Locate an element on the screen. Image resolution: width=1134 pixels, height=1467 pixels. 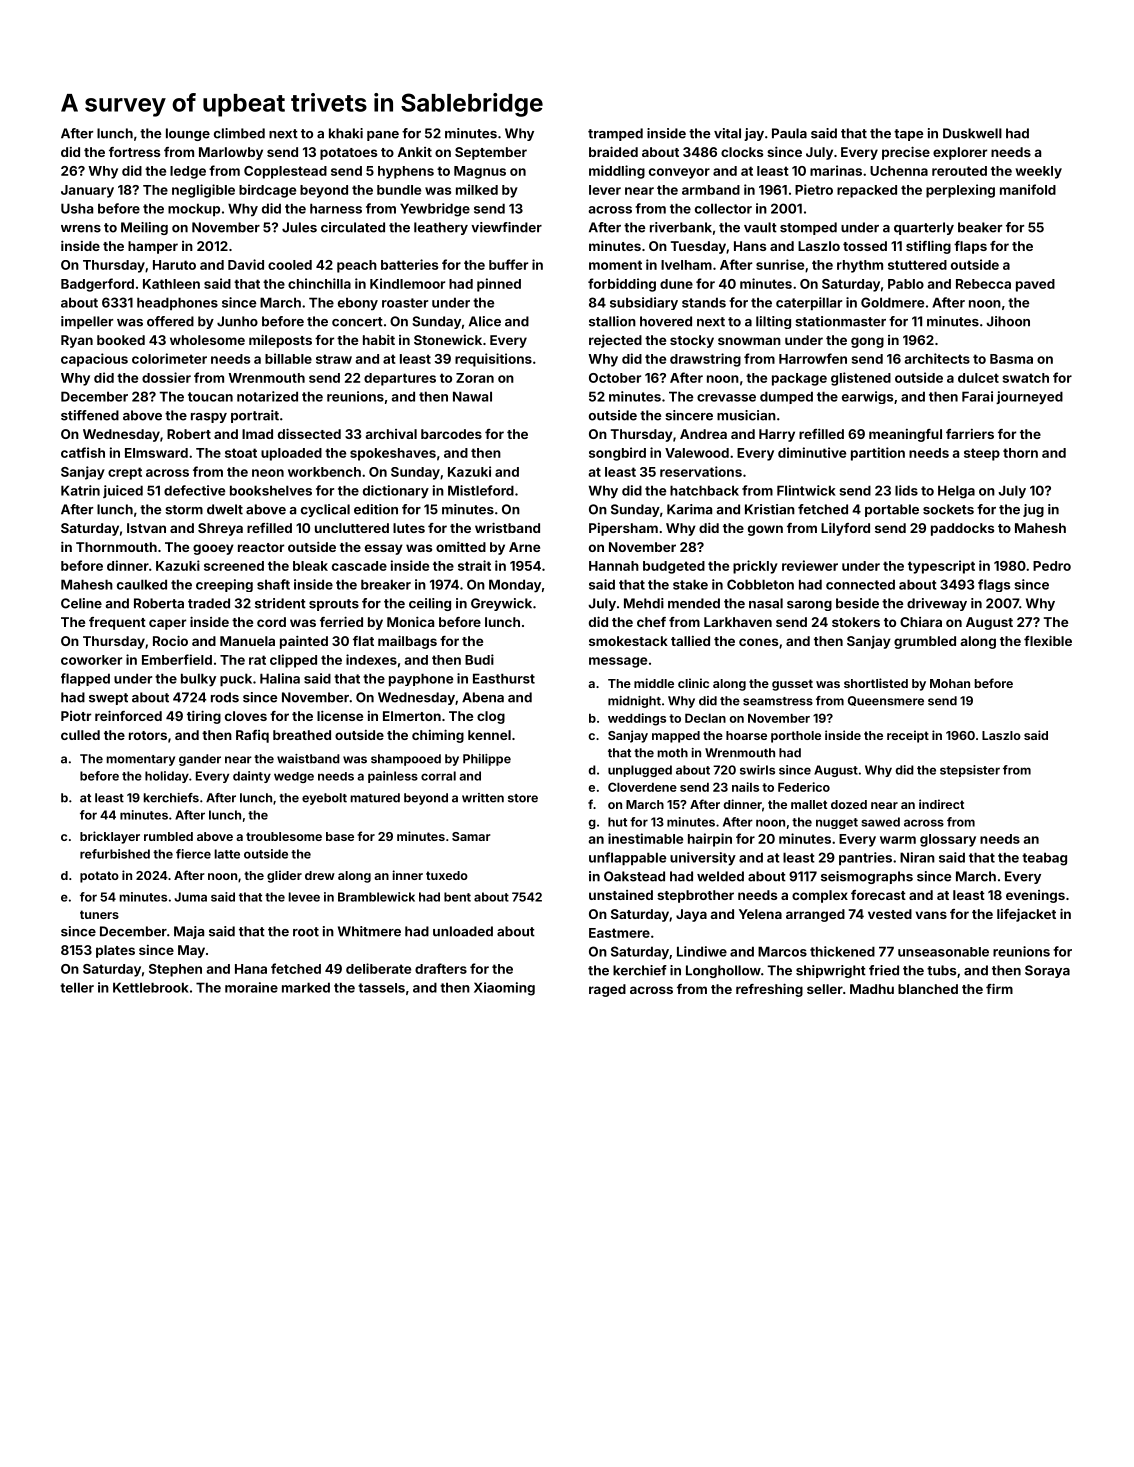
vital is located at coordinates (727, 133).
